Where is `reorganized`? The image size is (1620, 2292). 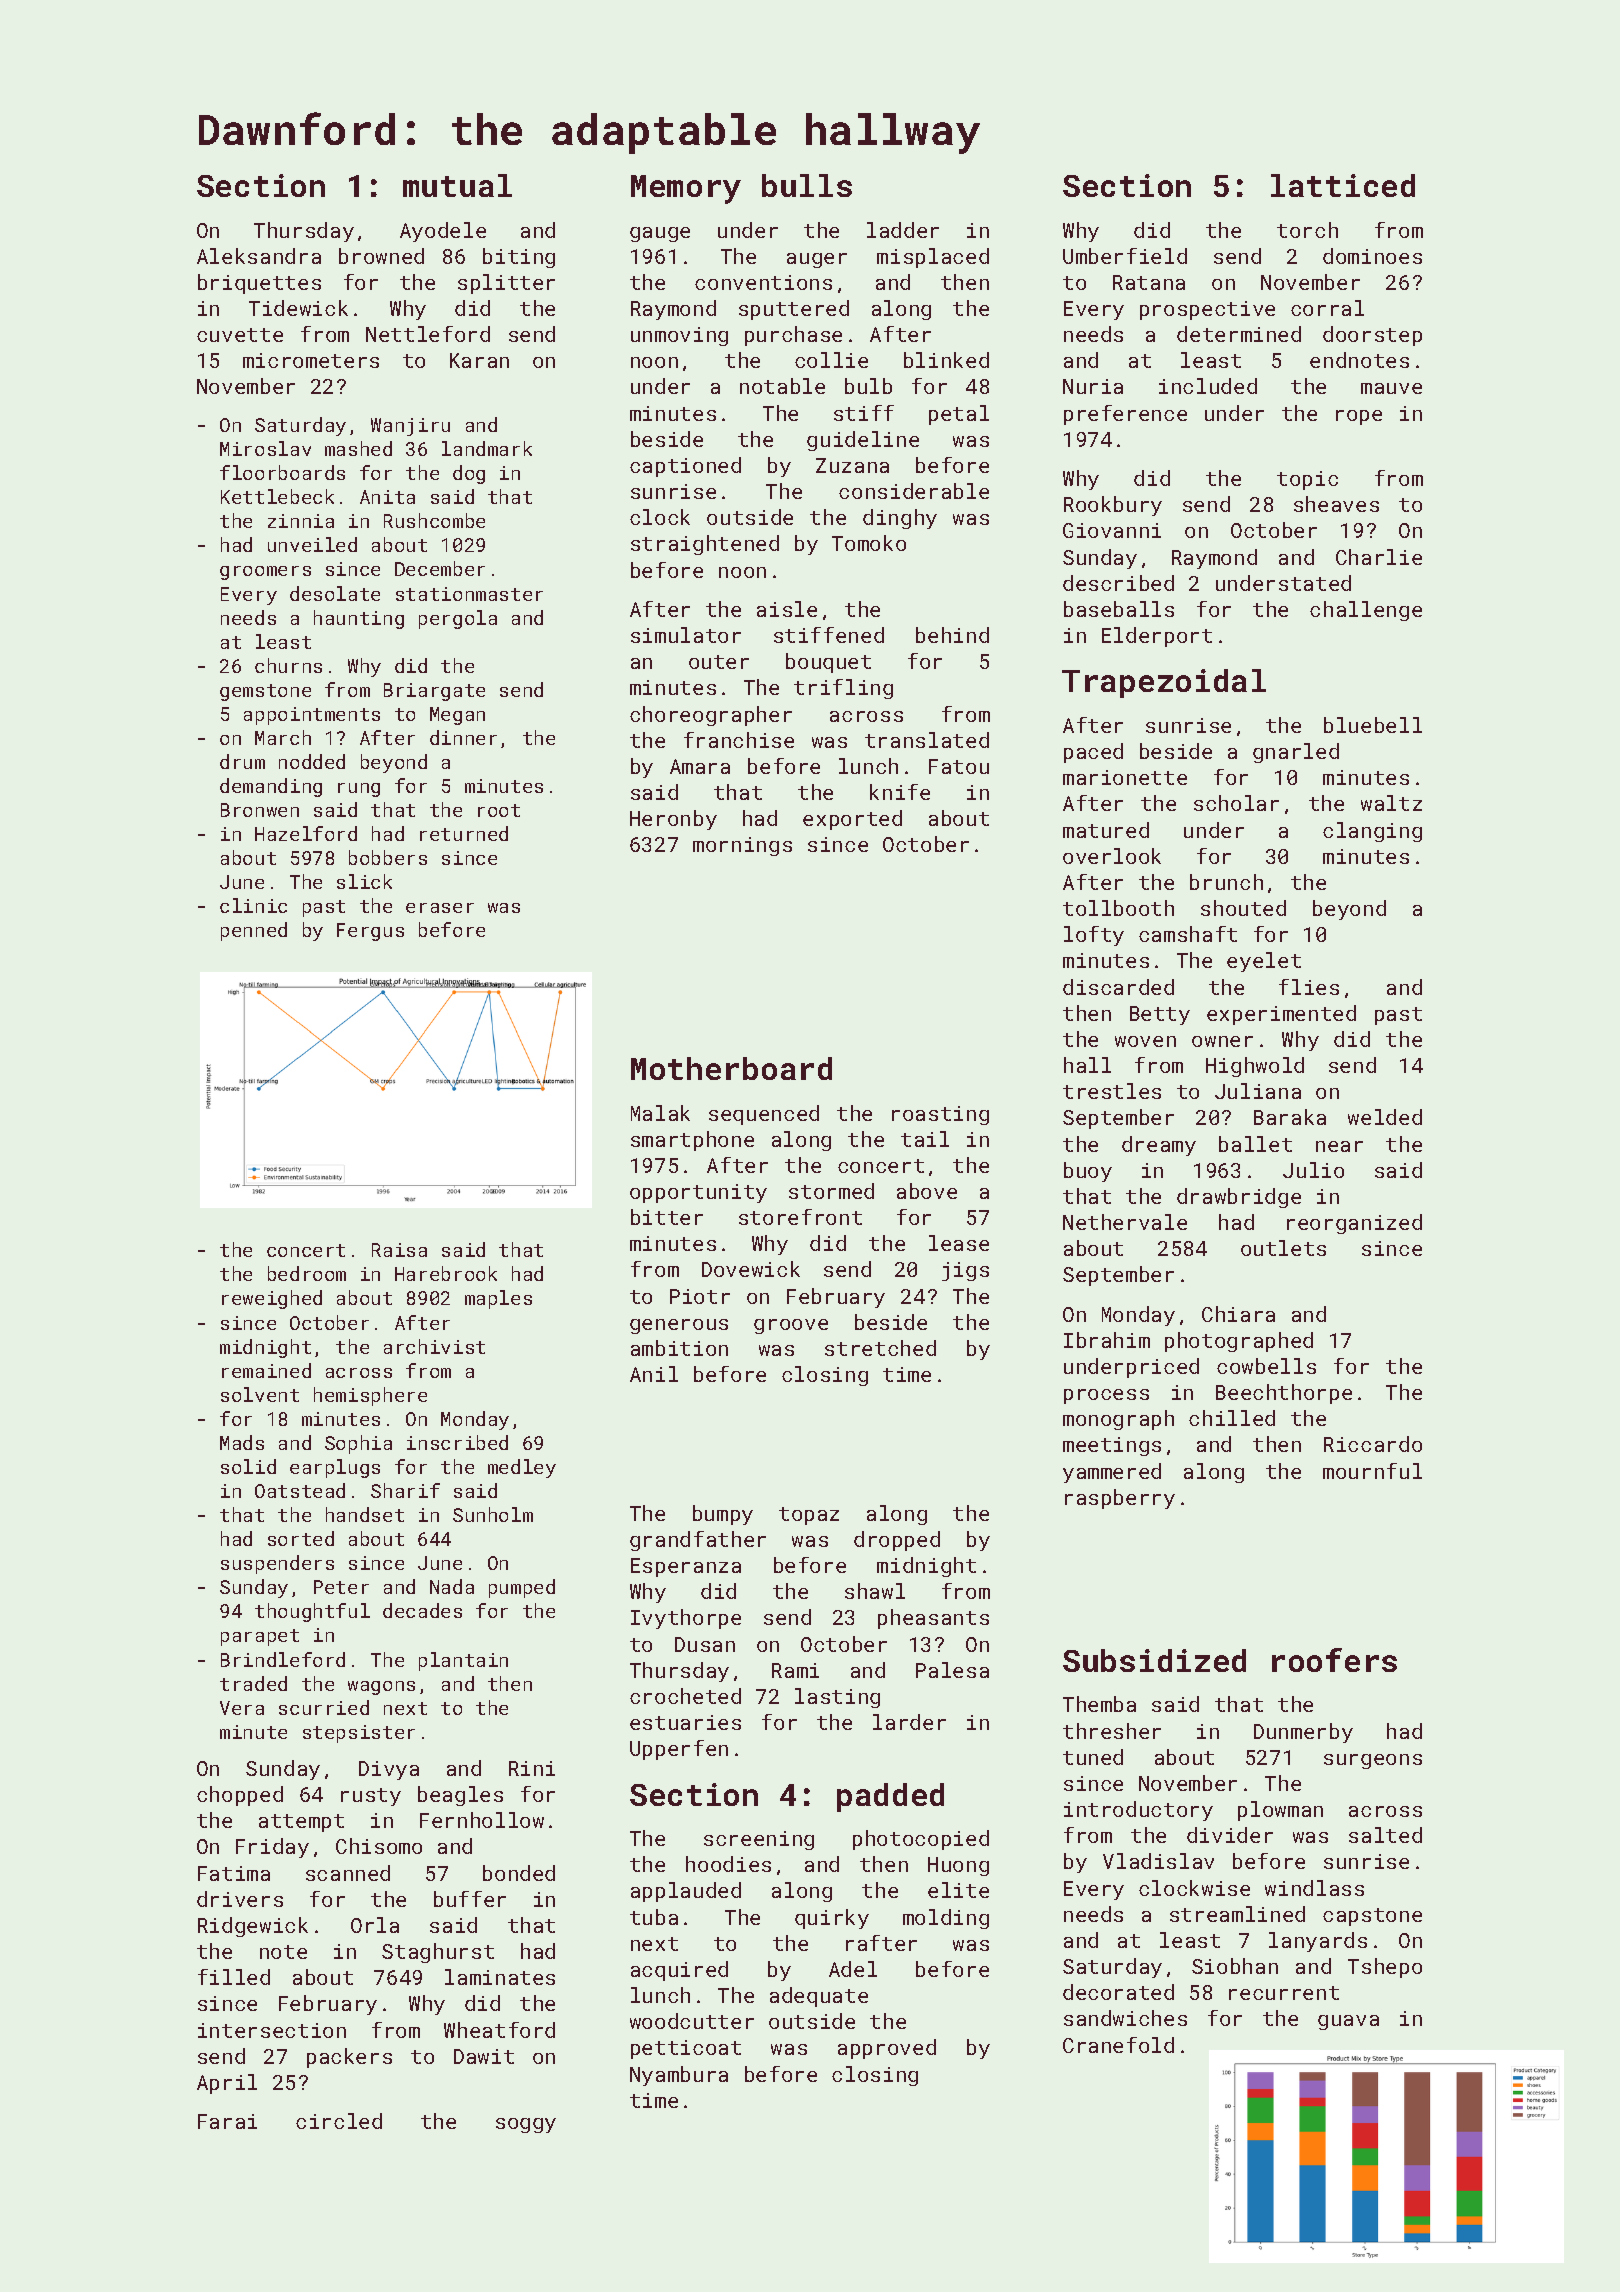 reorganized is located at coordinates (1354, 1224).
